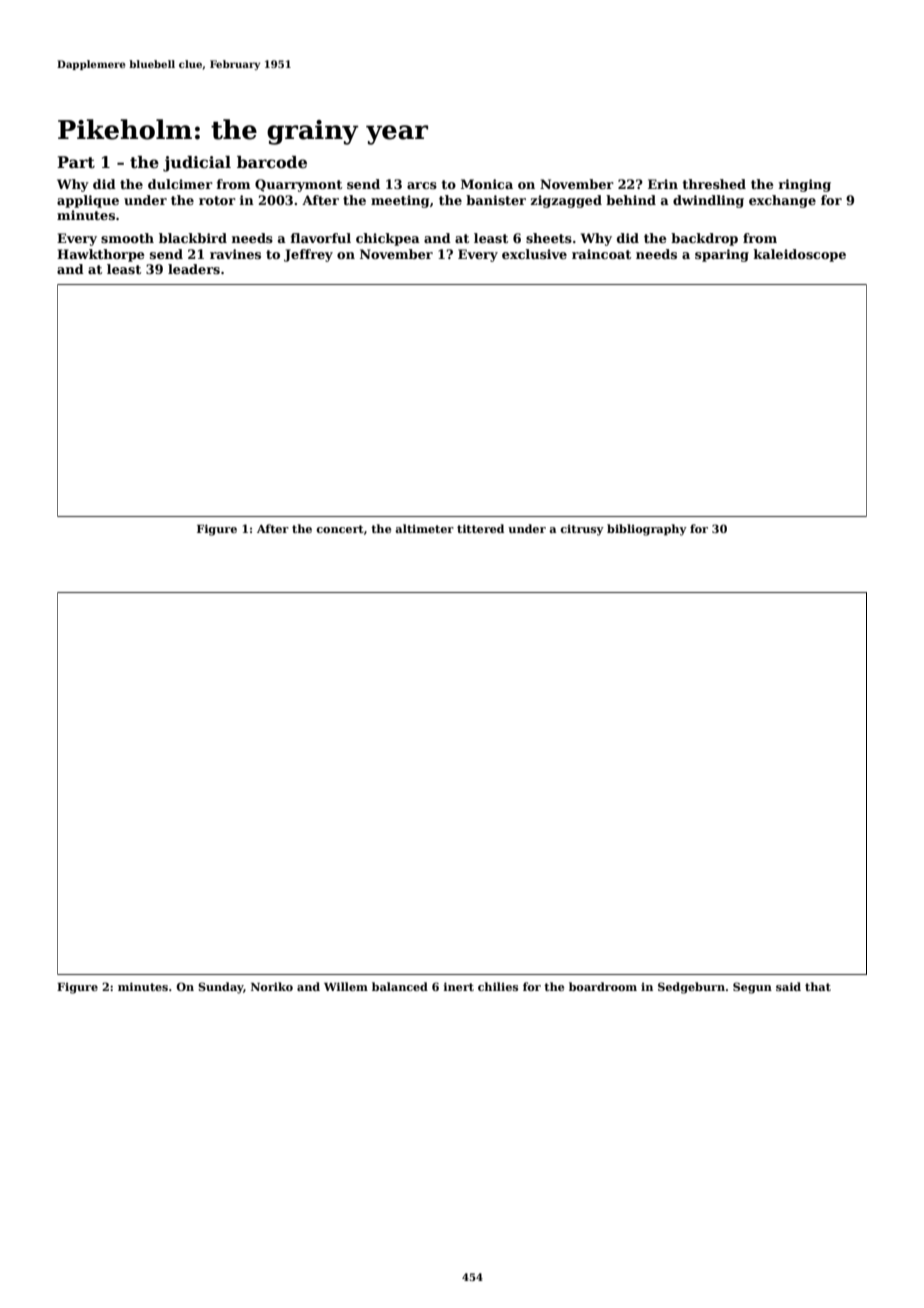 The width and height of the screenshot is (924, 1308). Describe the element at coordinates (647, 530) in the screenshot. I see `bibliography` at that location.
